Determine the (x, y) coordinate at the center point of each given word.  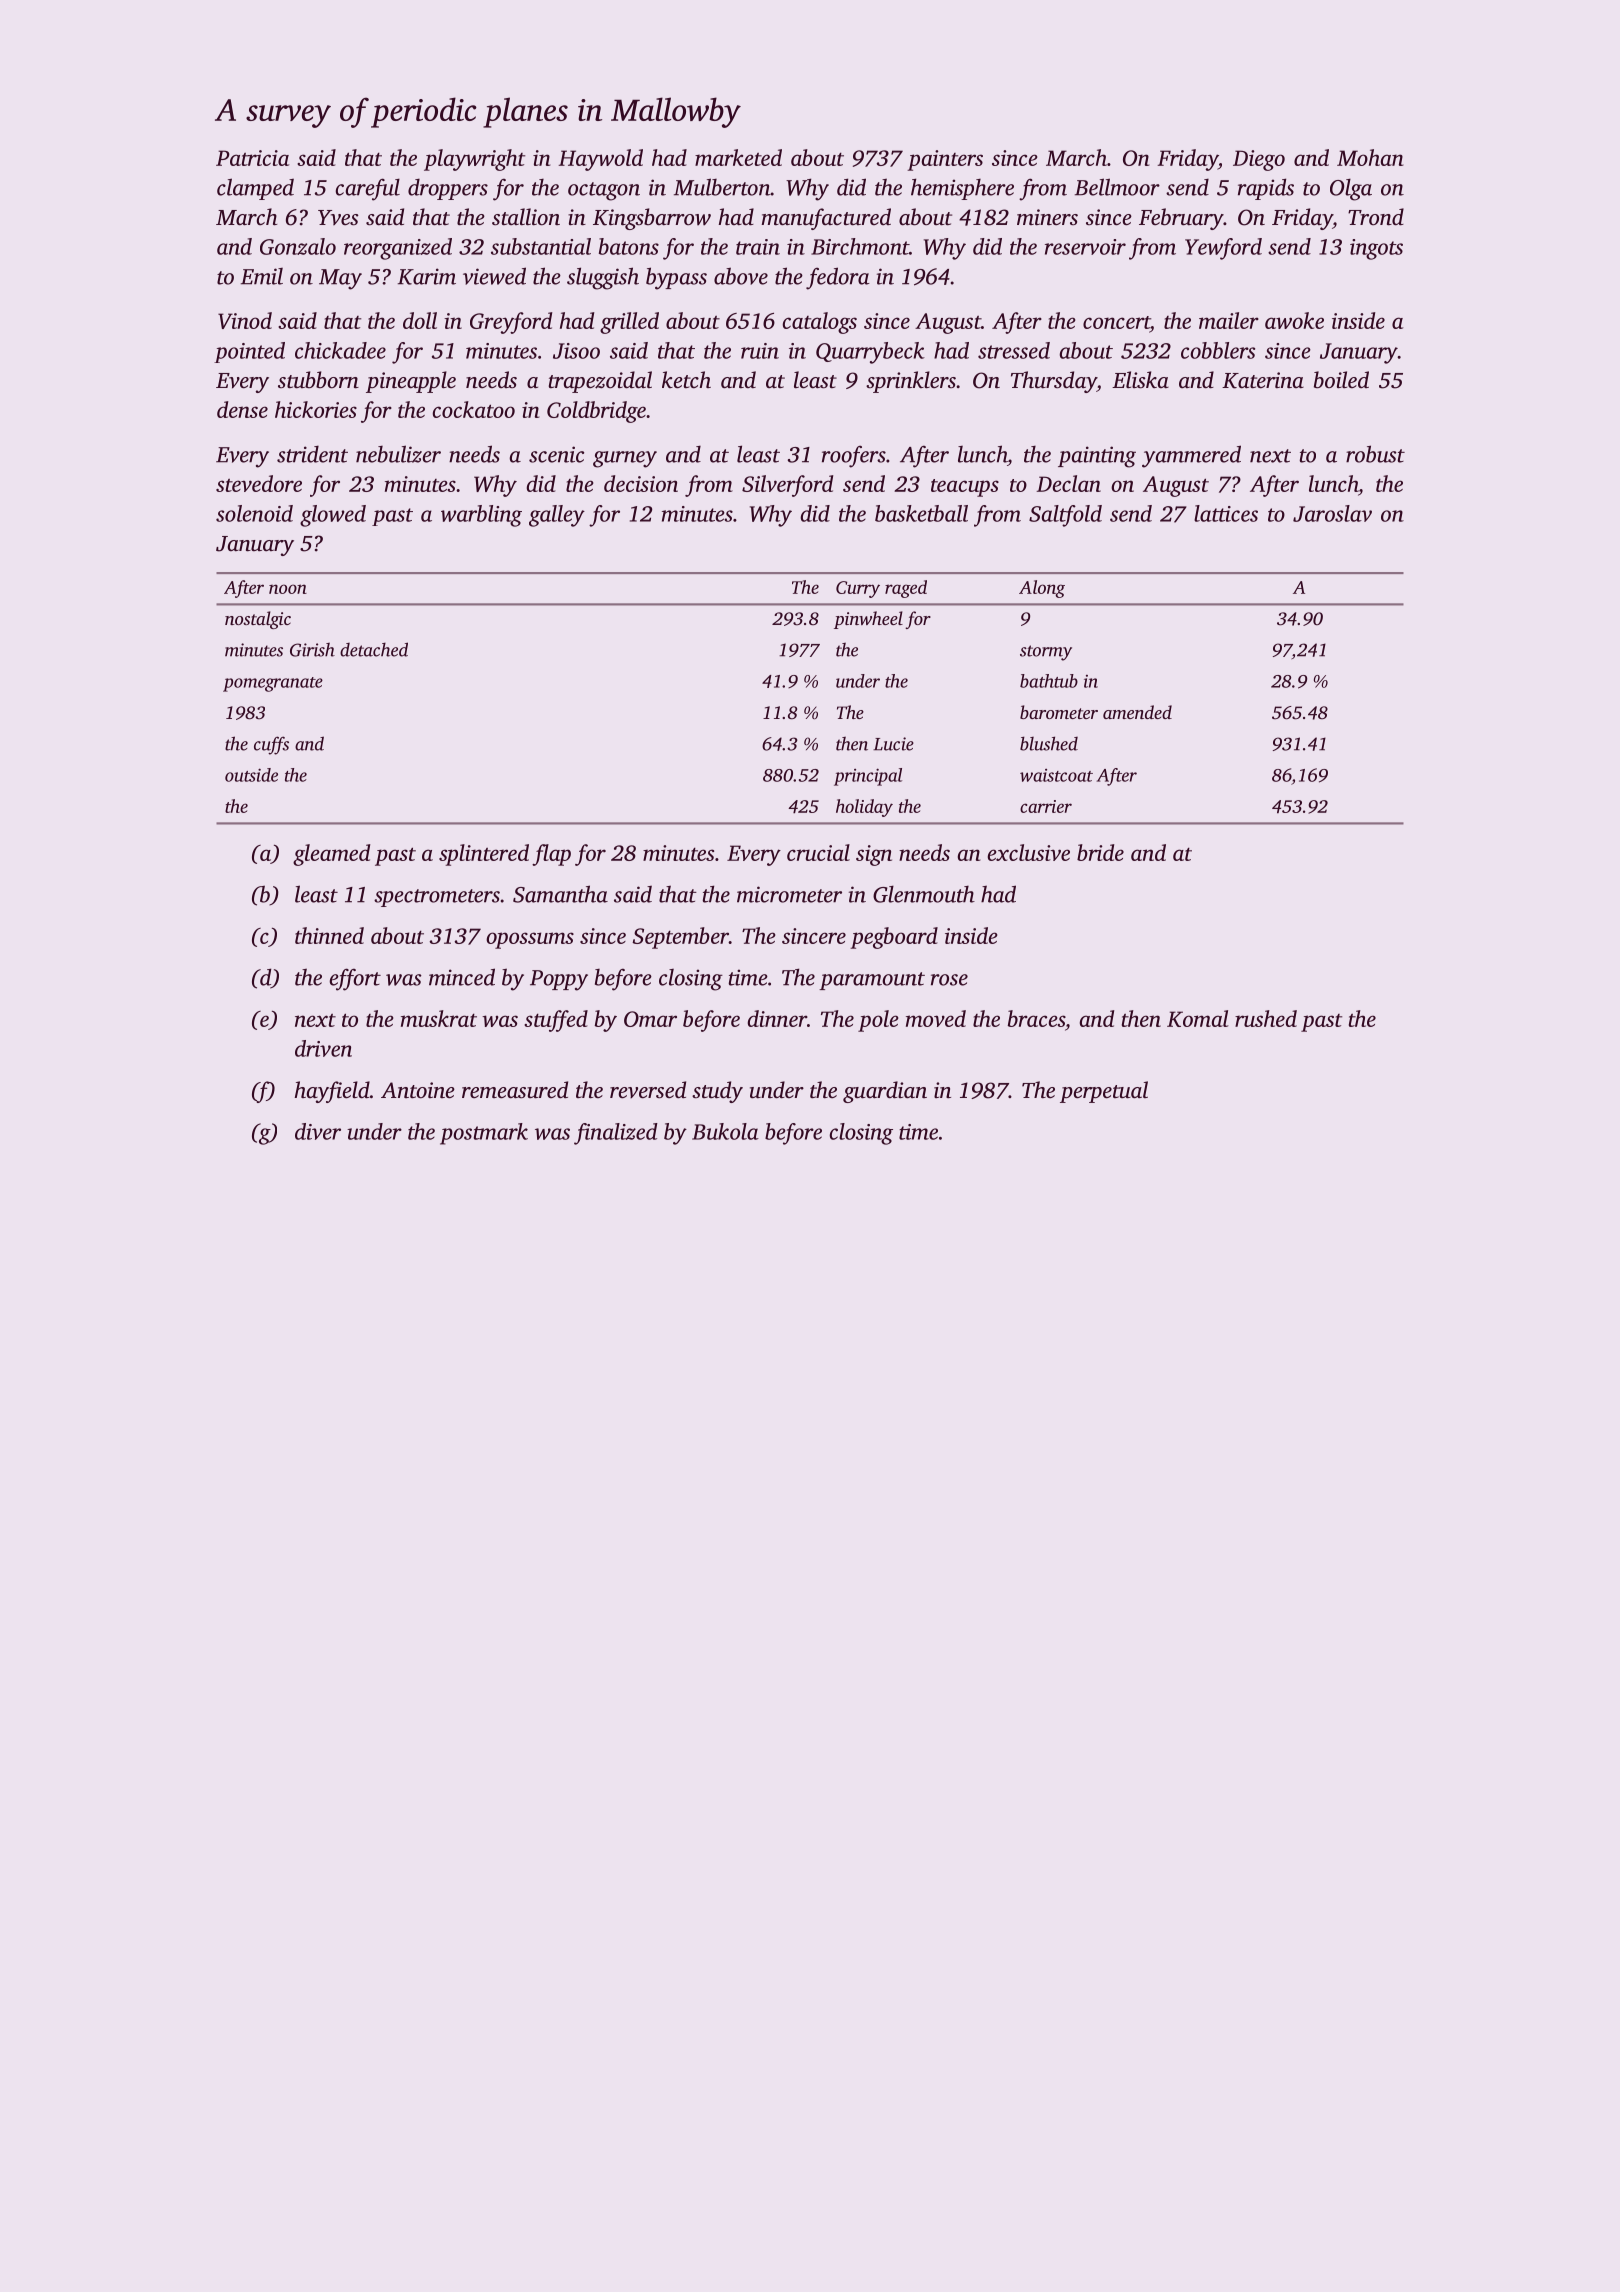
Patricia (252, 158)
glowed (333, 516)
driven (323, 1048)
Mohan (1370, 157)
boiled (1341, 379)
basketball (921, 513)
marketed (738, 157)
